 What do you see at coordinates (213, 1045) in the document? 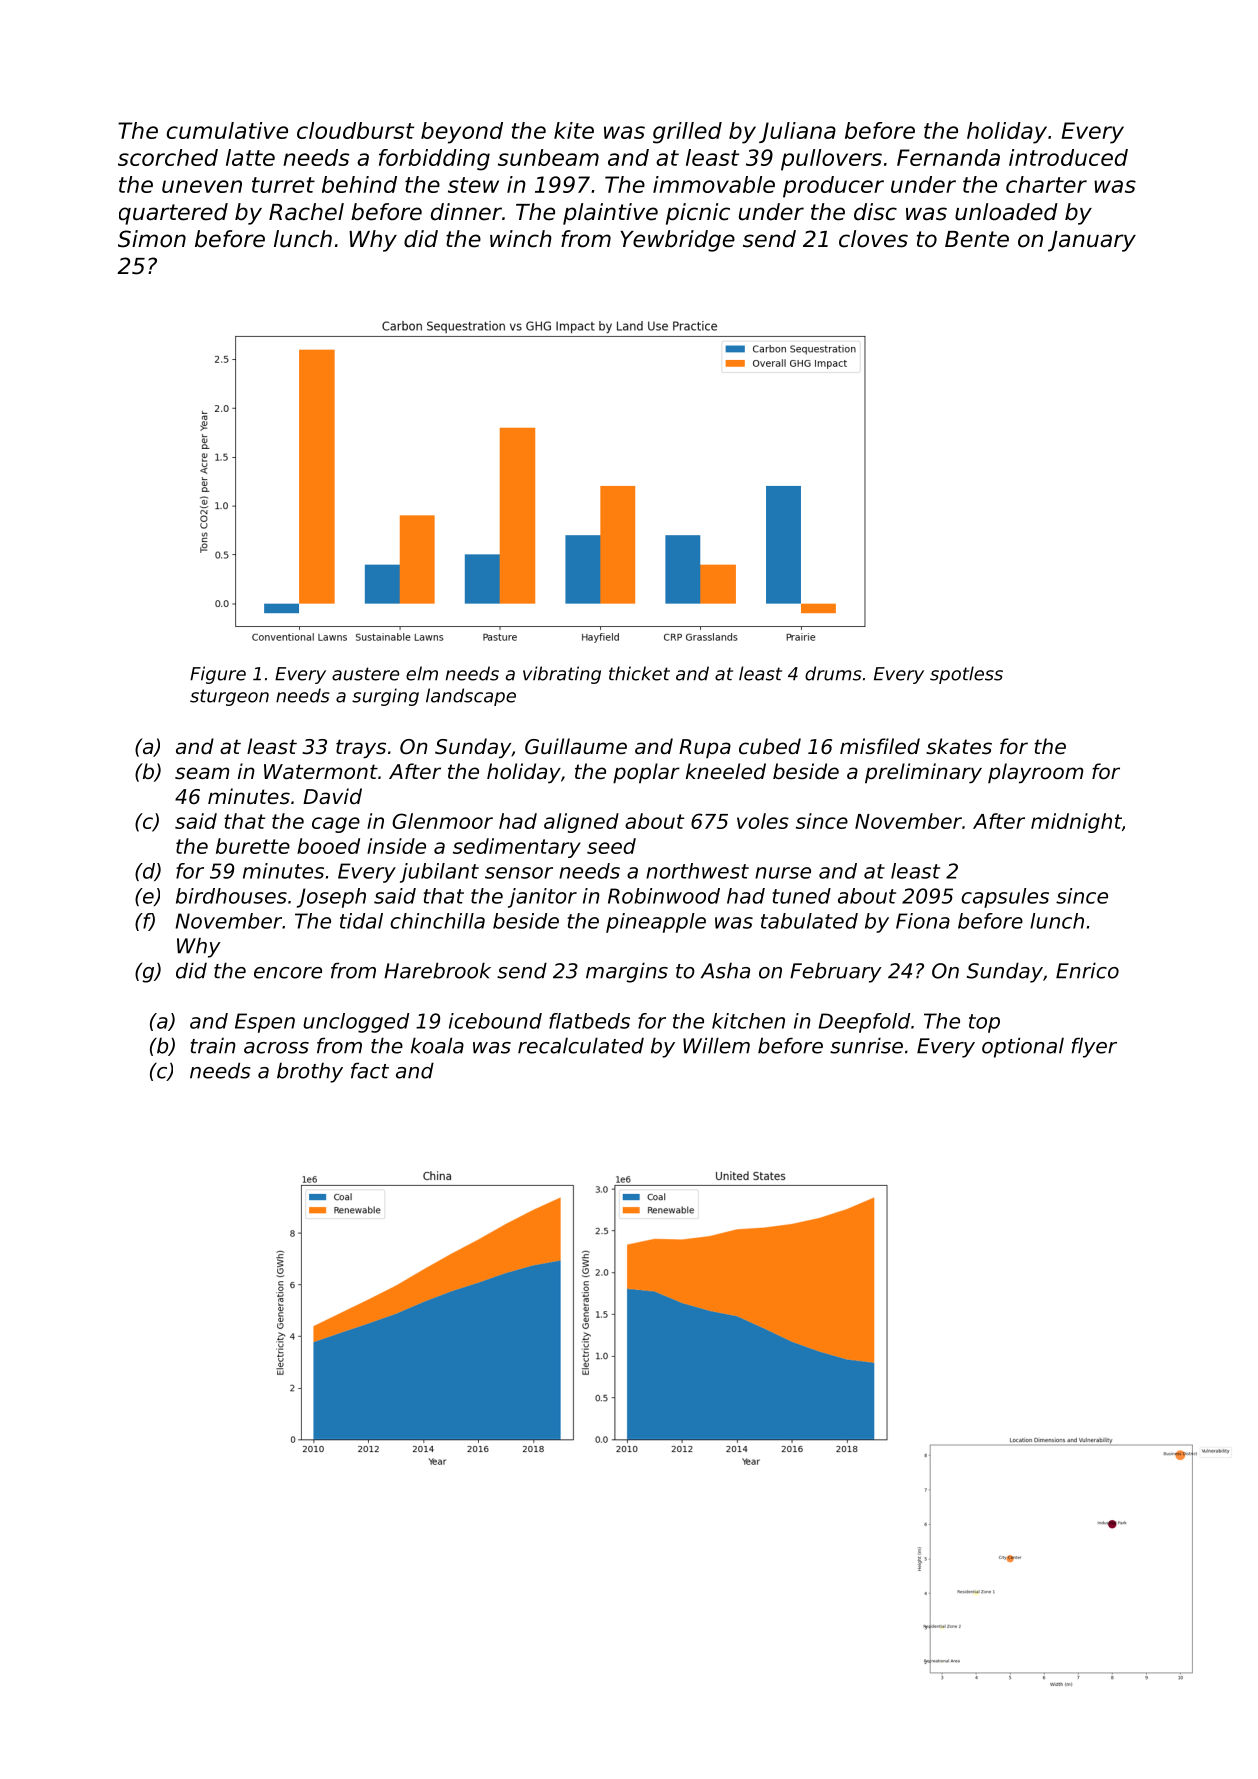
I see `train` at bounding box center [213, 1045].
